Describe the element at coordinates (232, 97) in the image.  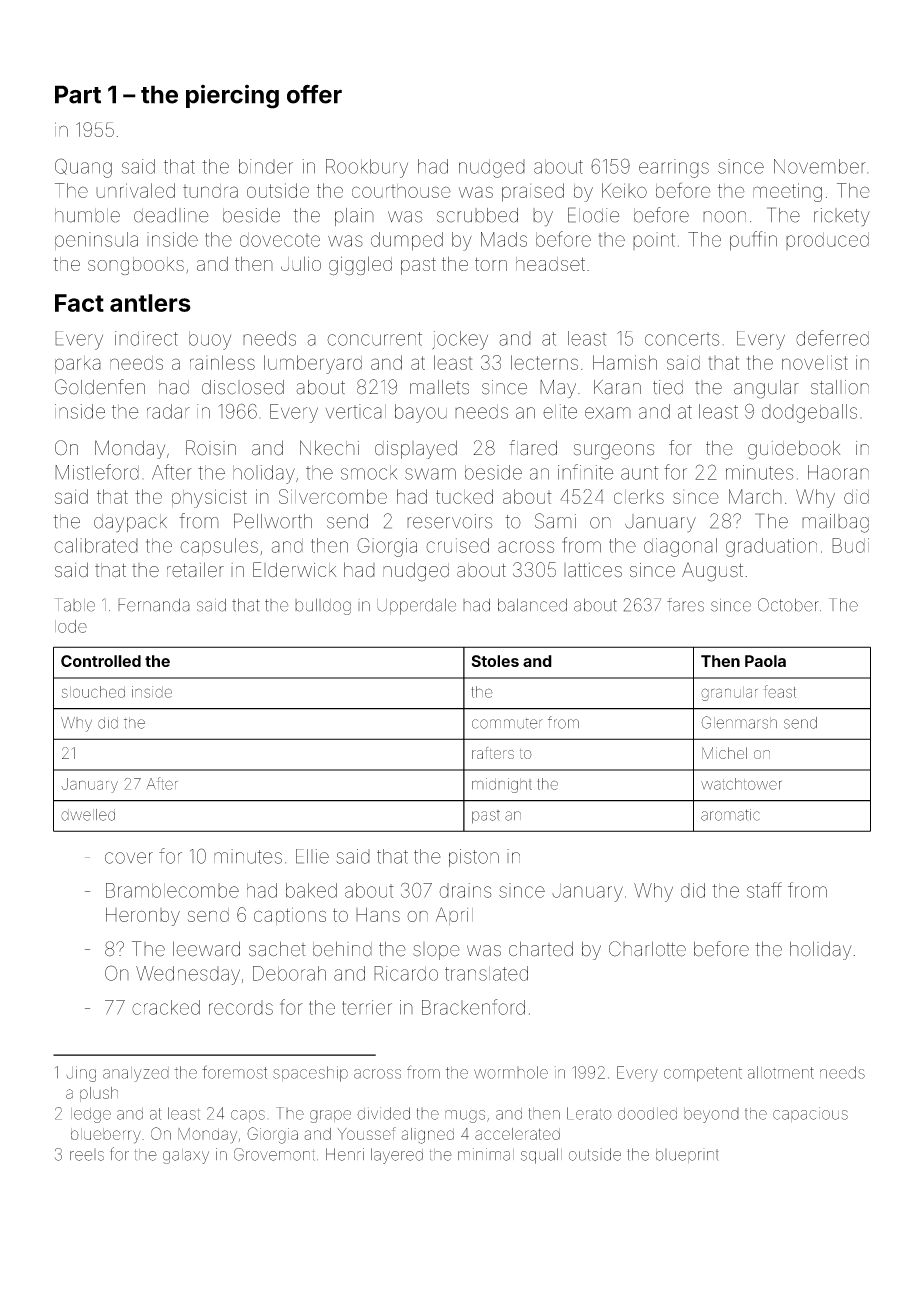
I see `piercing` at that location.
